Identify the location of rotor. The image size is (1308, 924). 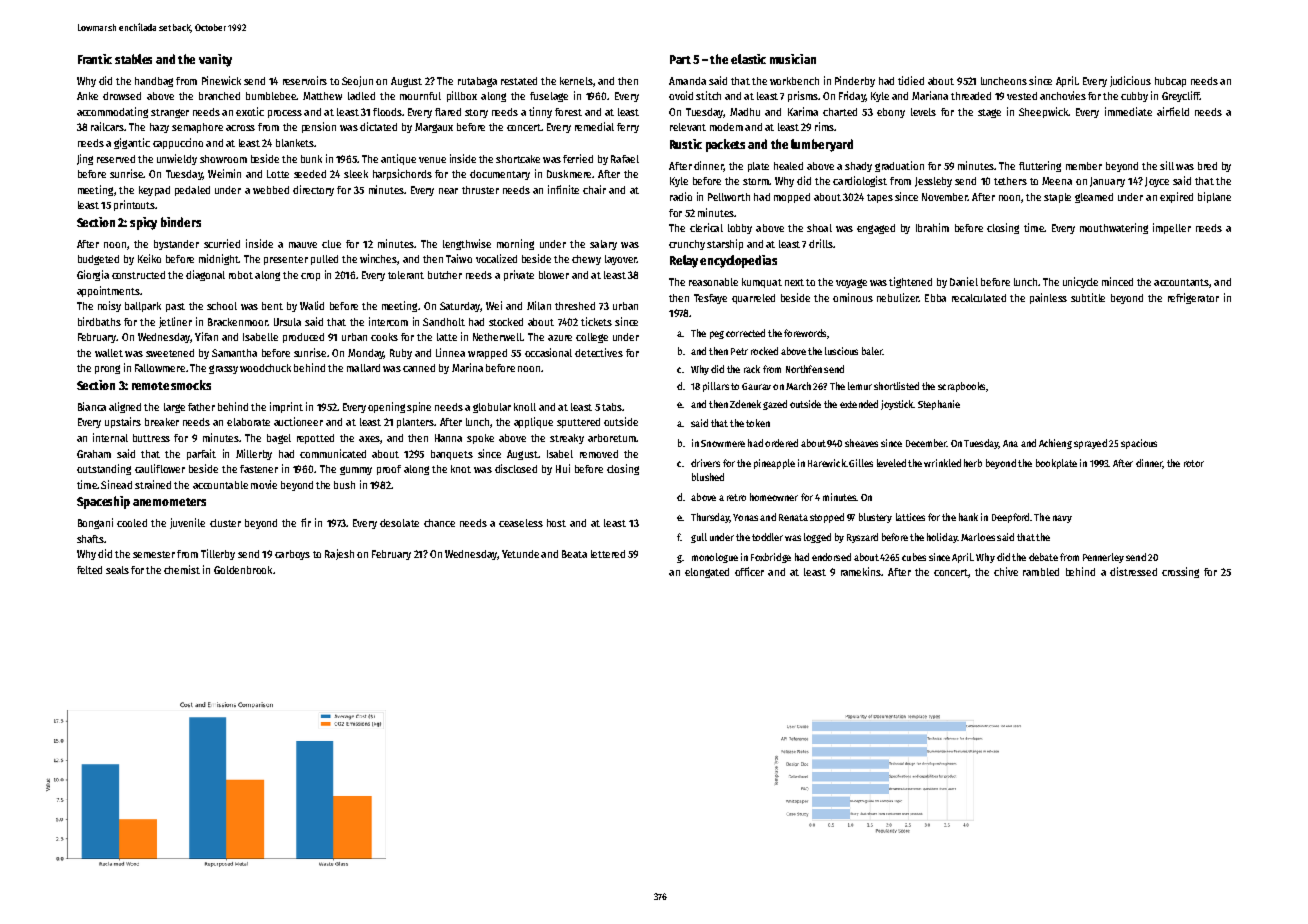
(1194, 463).
